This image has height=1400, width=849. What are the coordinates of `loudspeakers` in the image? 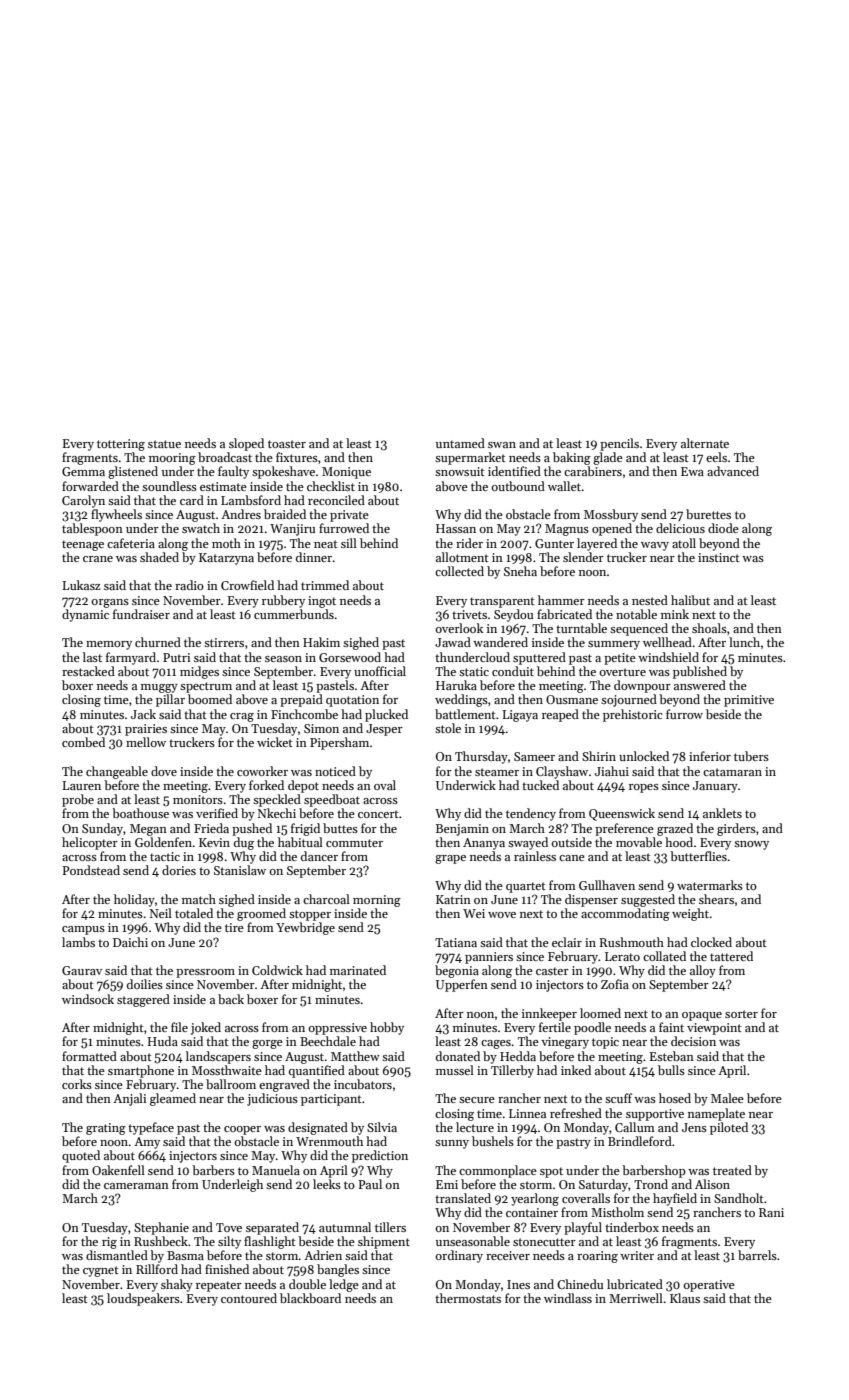 It's located at (143, 1299).
